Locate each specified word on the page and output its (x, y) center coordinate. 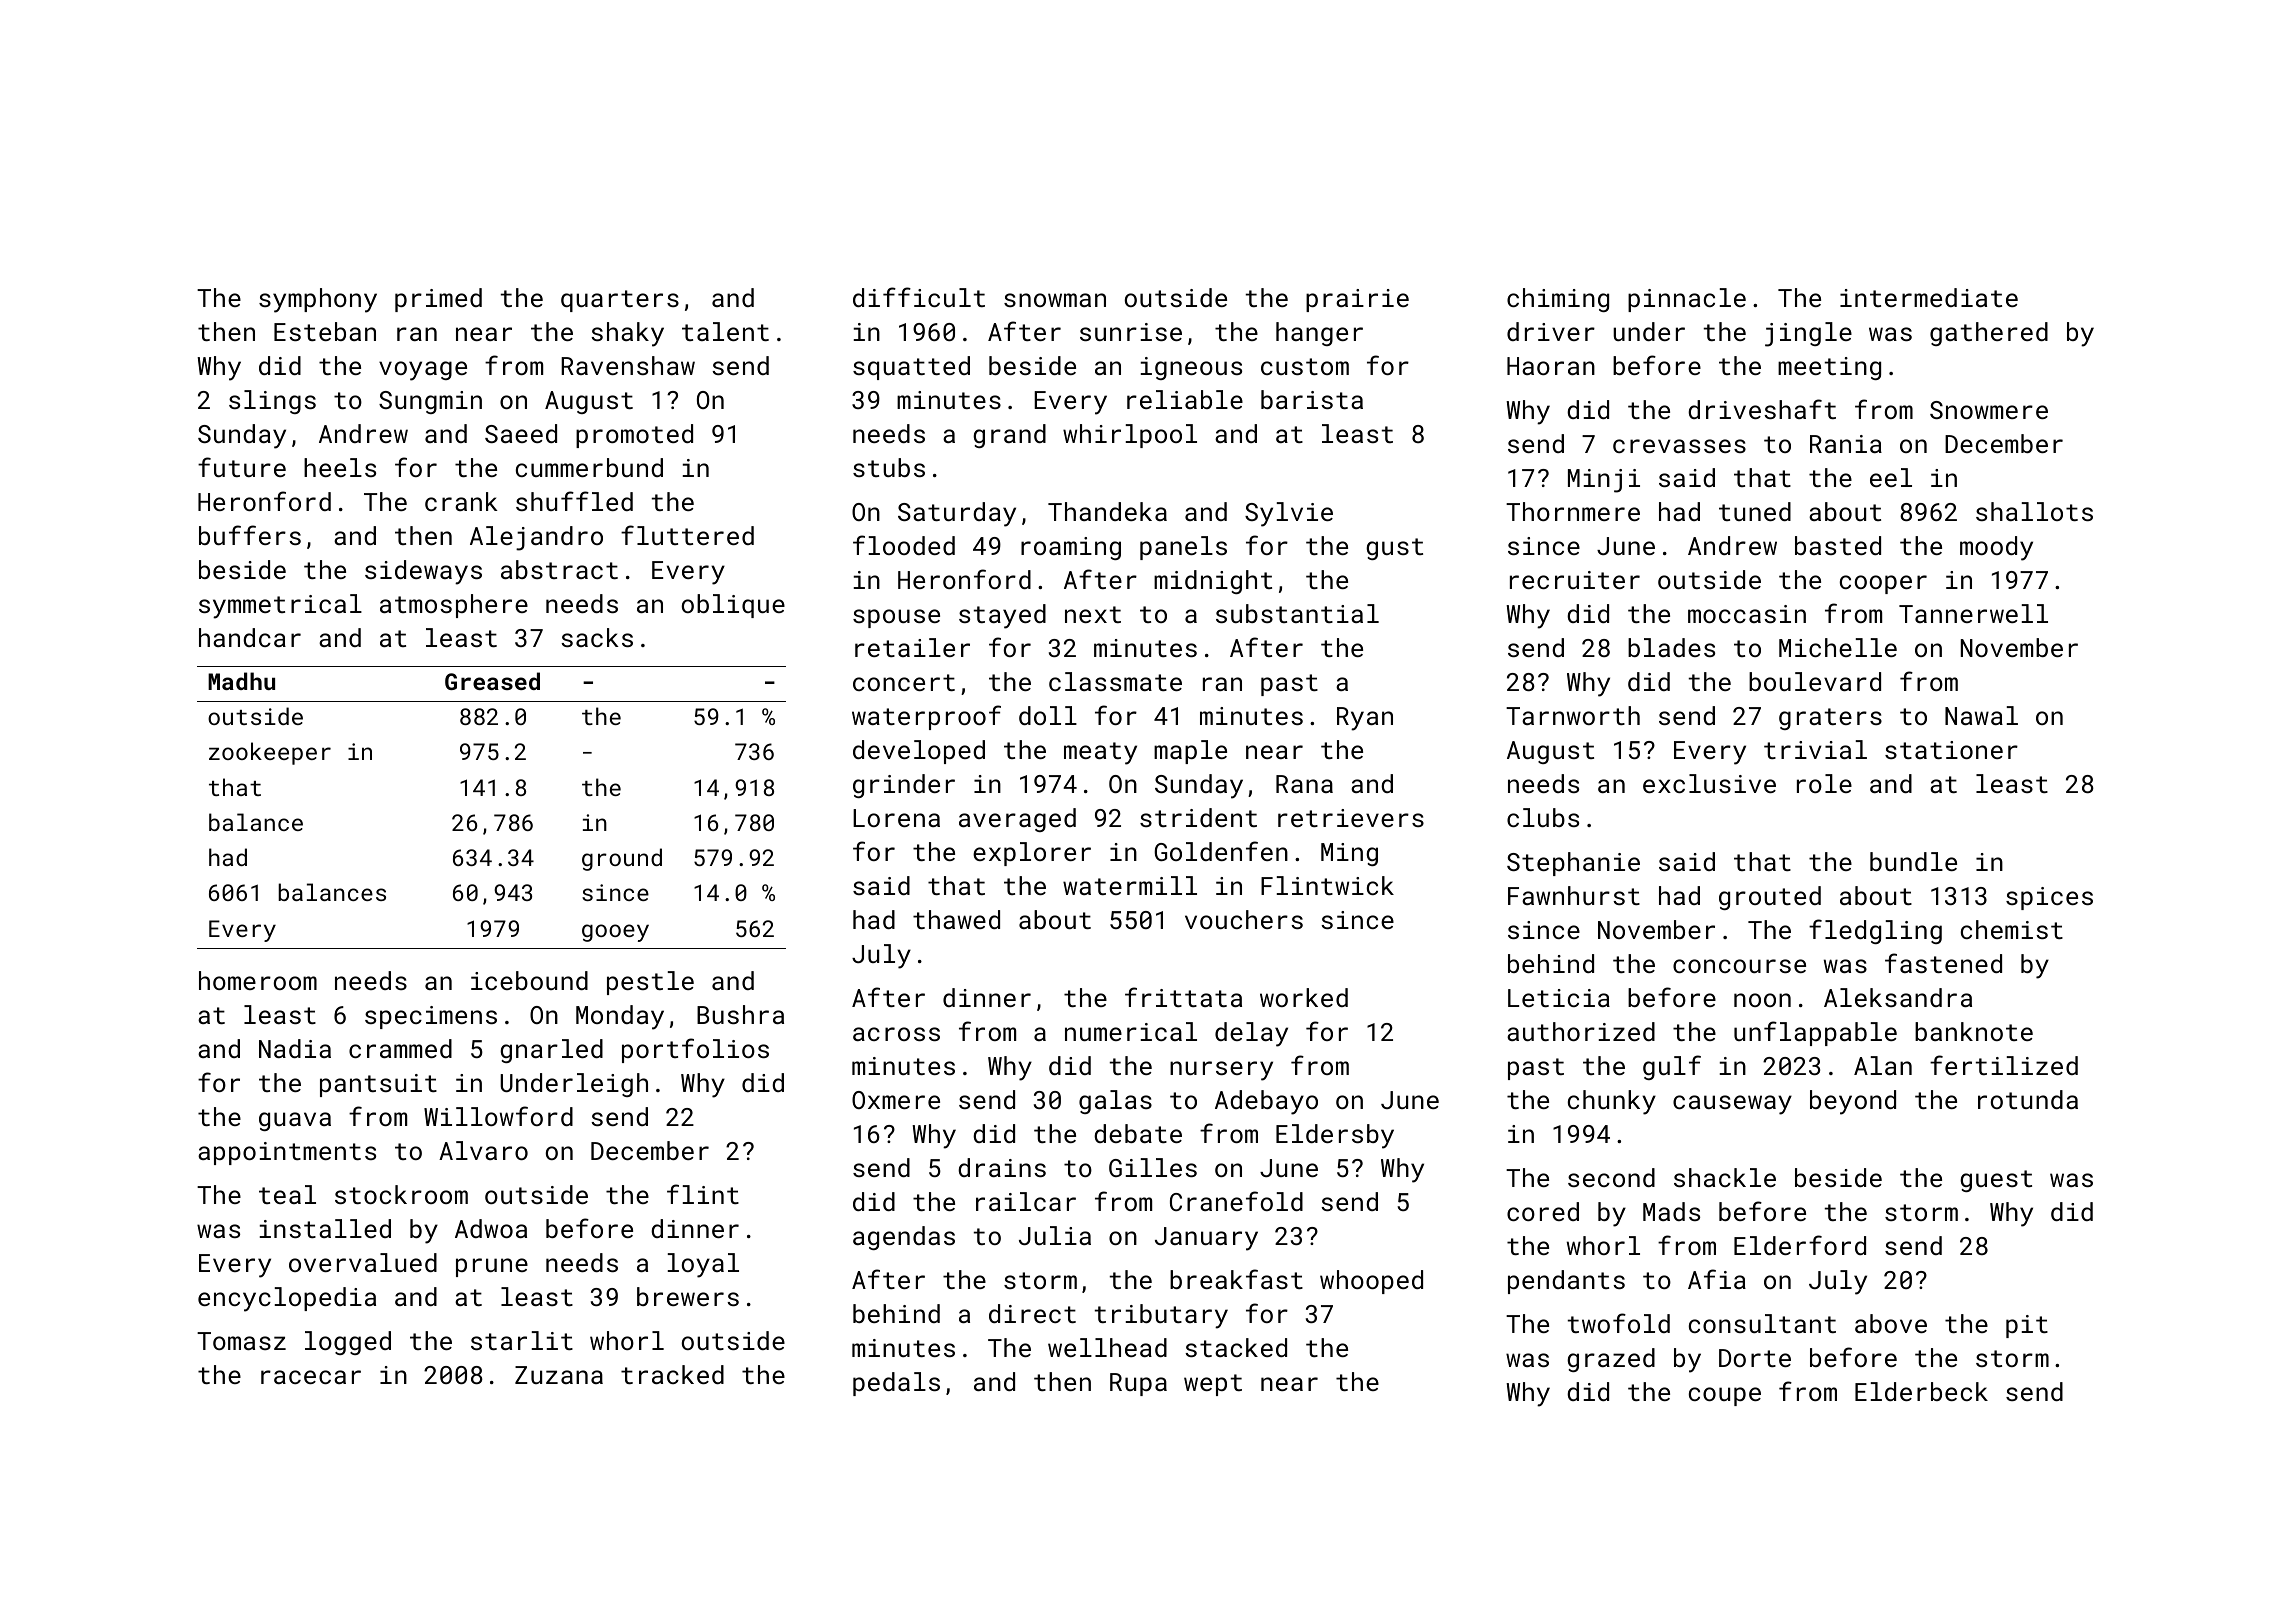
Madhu (241, 681)
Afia (1717, 1279)
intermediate (1929, 297)
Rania (1846, 444)
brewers (688, 1296)
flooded (904, 545)
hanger (1319, 334)
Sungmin (430, 402)
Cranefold (1236, 1201)
